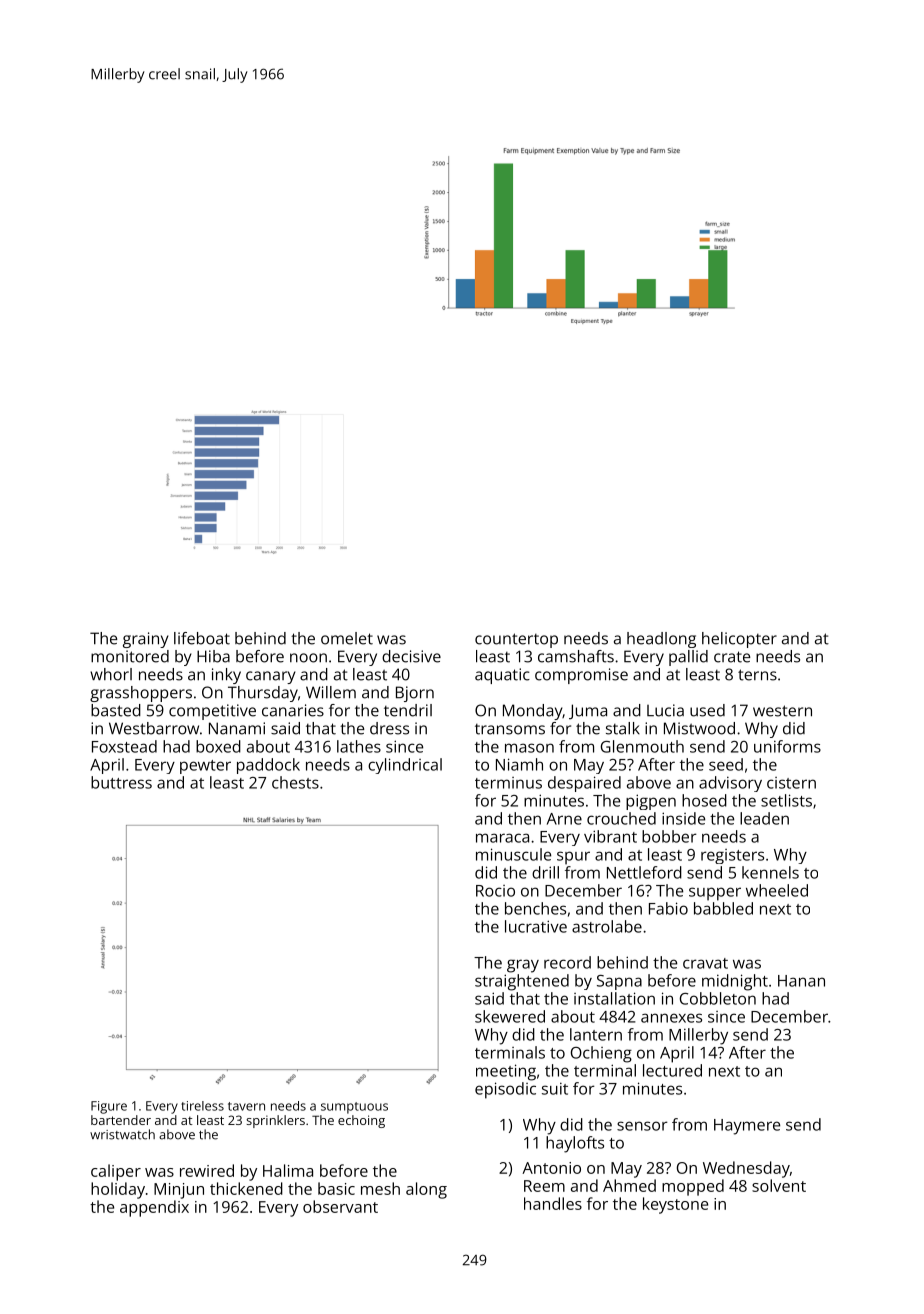 Image resolution: width=924 pixels, height=1314 pixels. I want to click on buttress, so click(121, 782).
